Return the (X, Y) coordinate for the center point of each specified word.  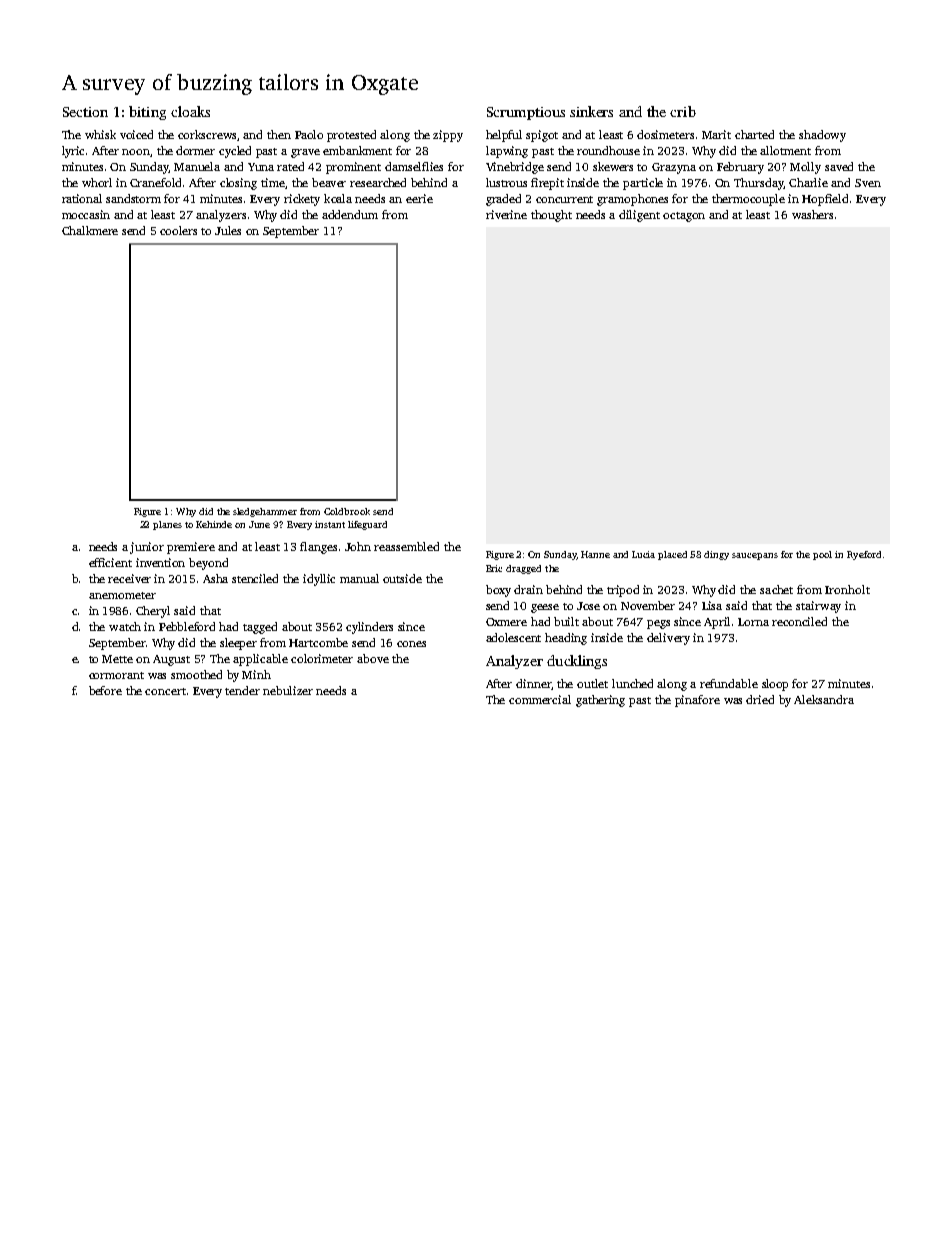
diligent (639, 216)
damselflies (414, 166)
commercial (540, 699)
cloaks (190, 111)
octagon (684, 217)
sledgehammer (265, 512)
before (105, 690)
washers (812, 214)
